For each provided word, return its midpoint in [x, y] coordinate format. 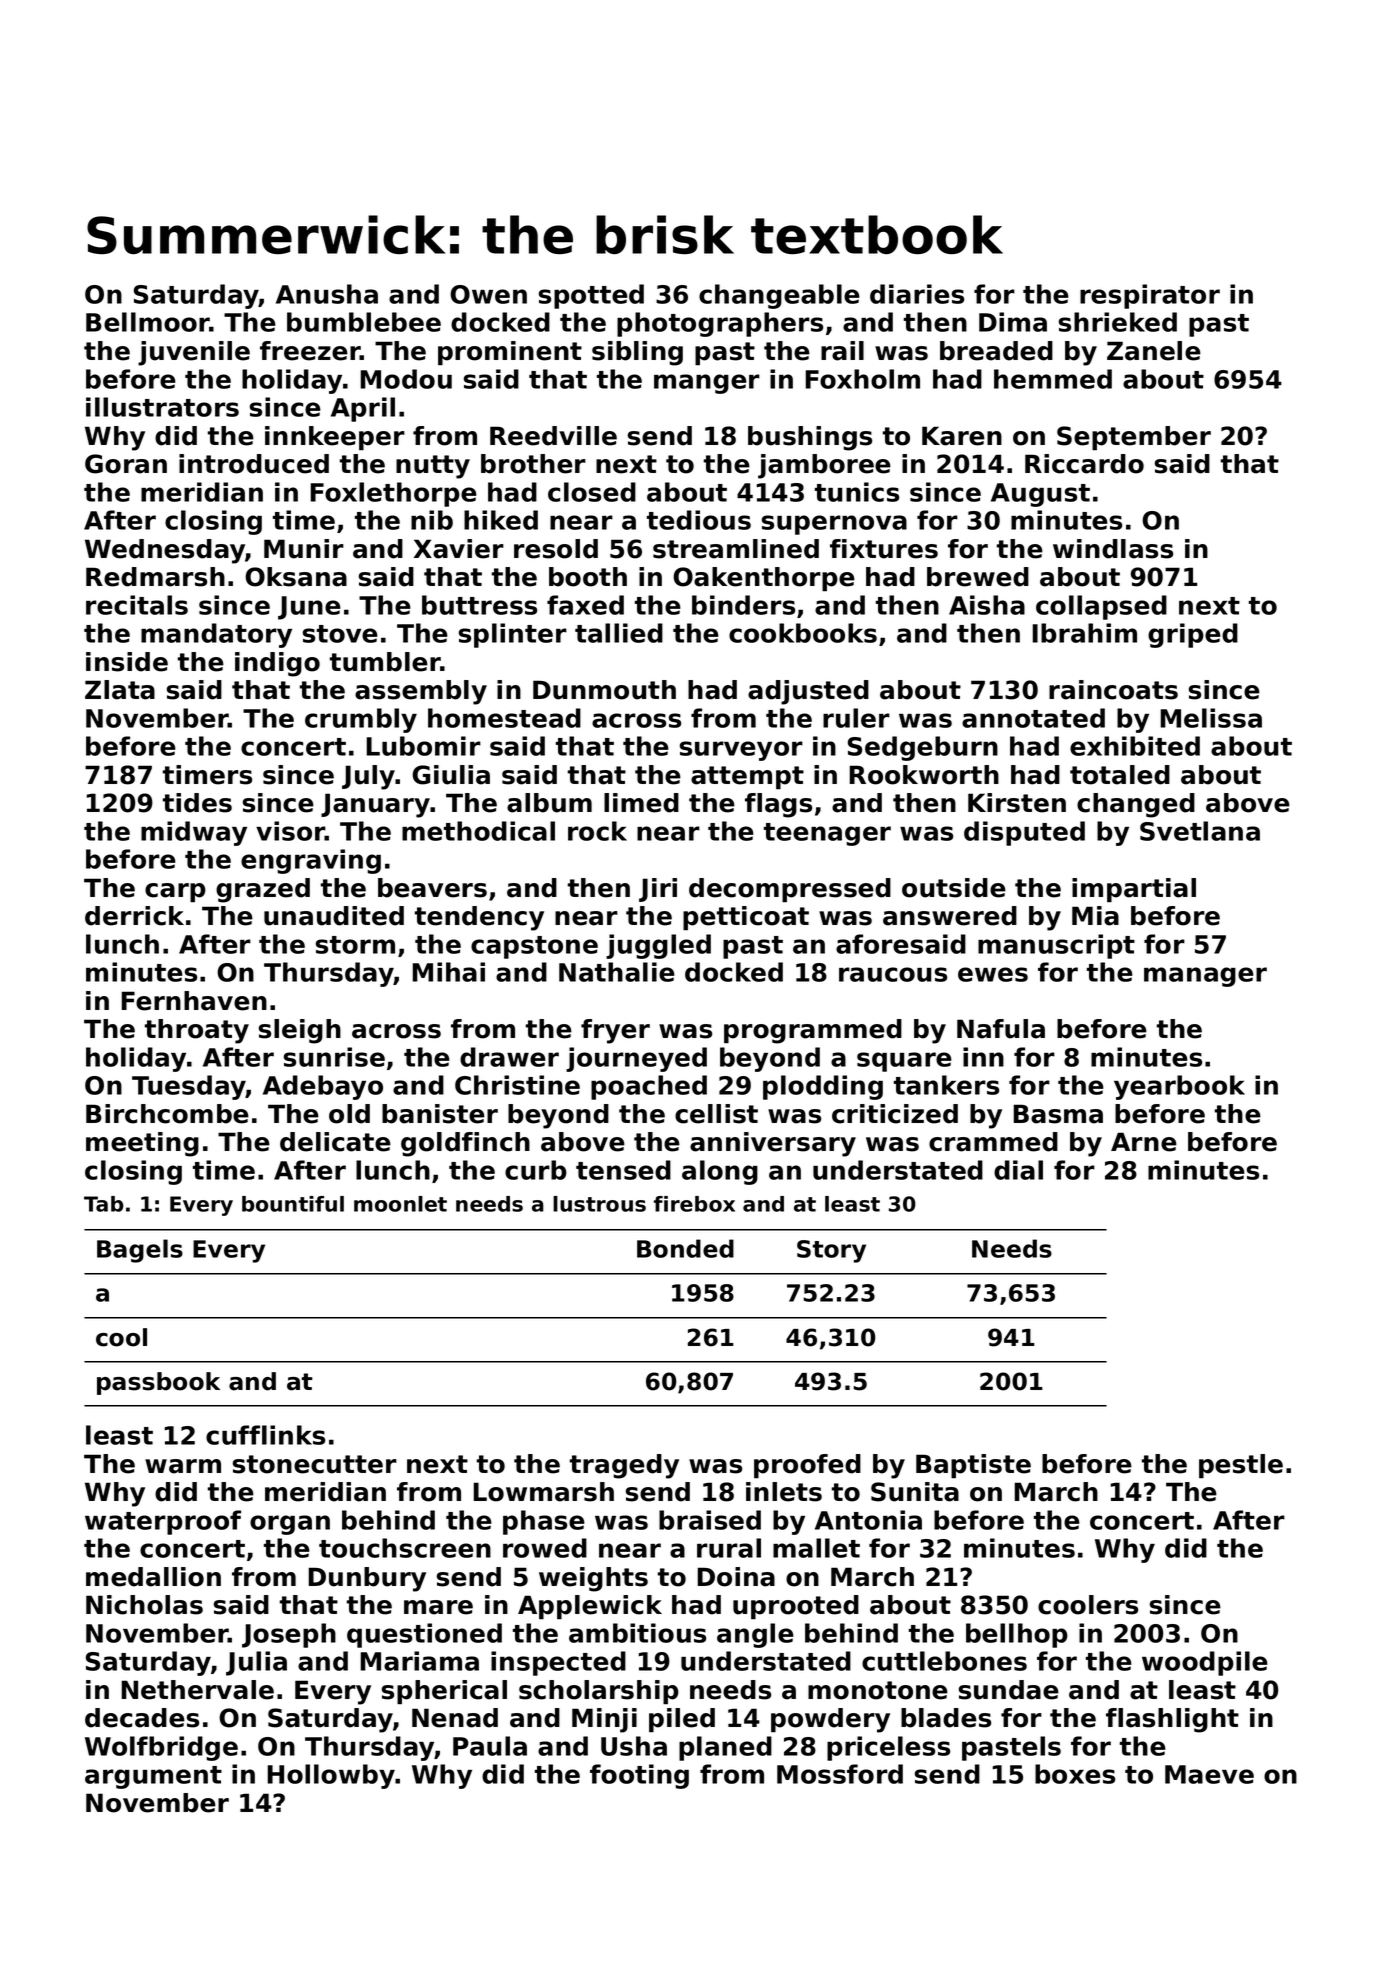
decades [142, 1718]
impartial [1134, 890]
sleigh [300, 1031]
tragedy [624, 1466]
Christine [517, 1085]
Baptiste [973, 1466]
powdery [830, 1720]
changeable [779, 296]
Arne [1144, 1142]
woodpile [1205, 1663]
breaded [996, 351]
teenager [827, 834]
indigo [277, 664]
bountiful [293, 1204]
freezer [310, 351]
